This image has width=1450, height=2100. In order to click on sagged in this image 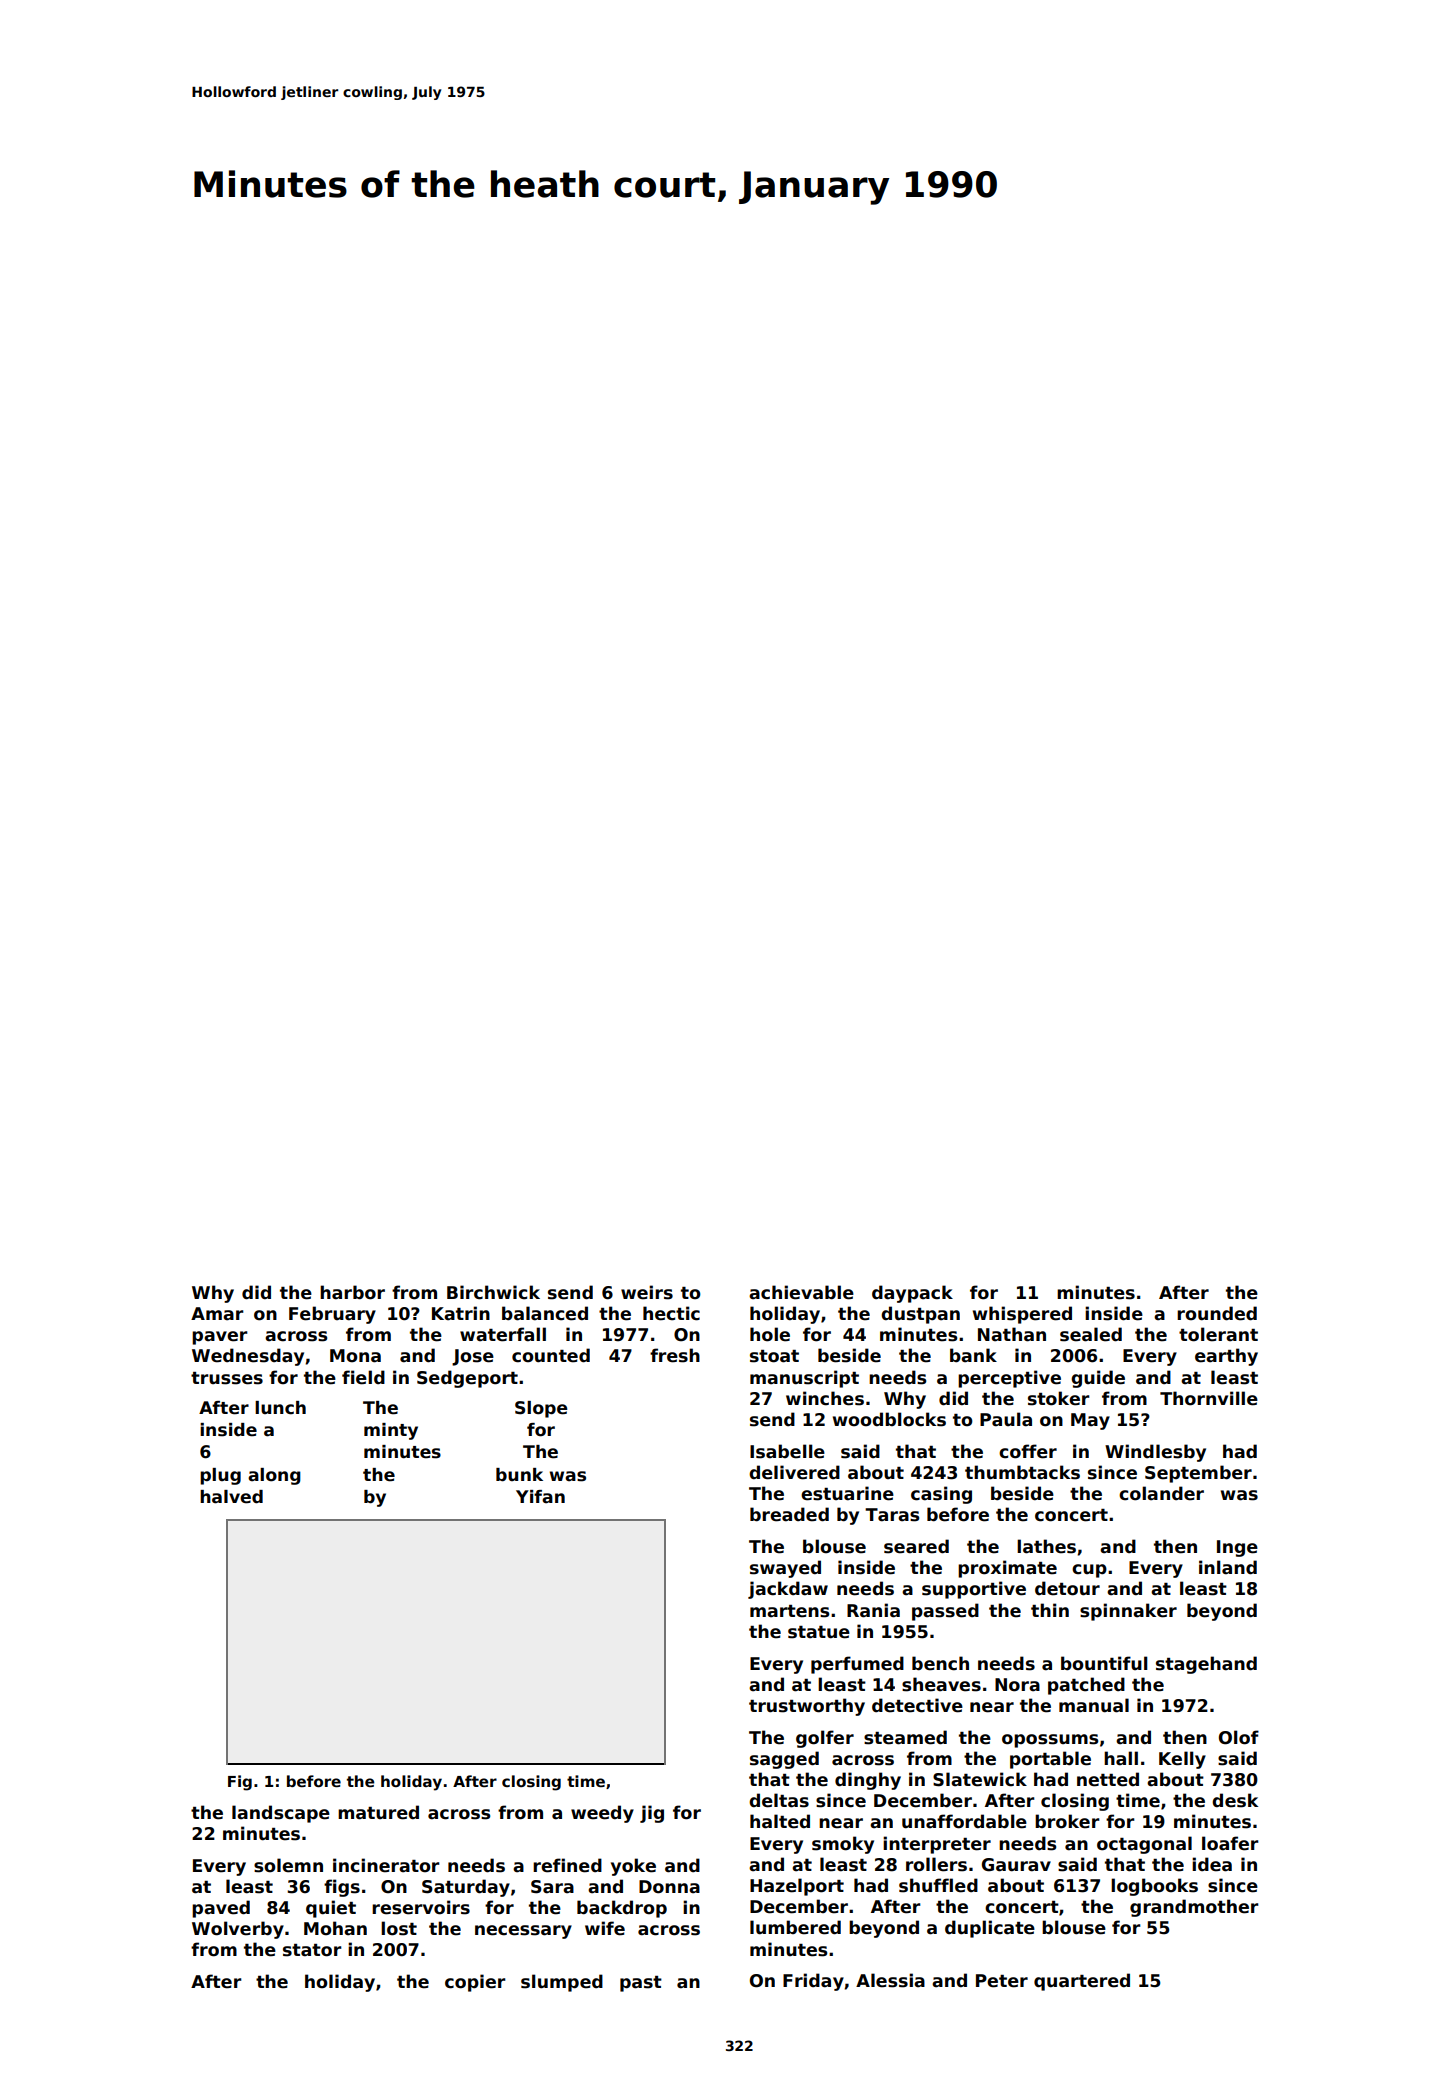, I will do `click(784, 1760)`.
